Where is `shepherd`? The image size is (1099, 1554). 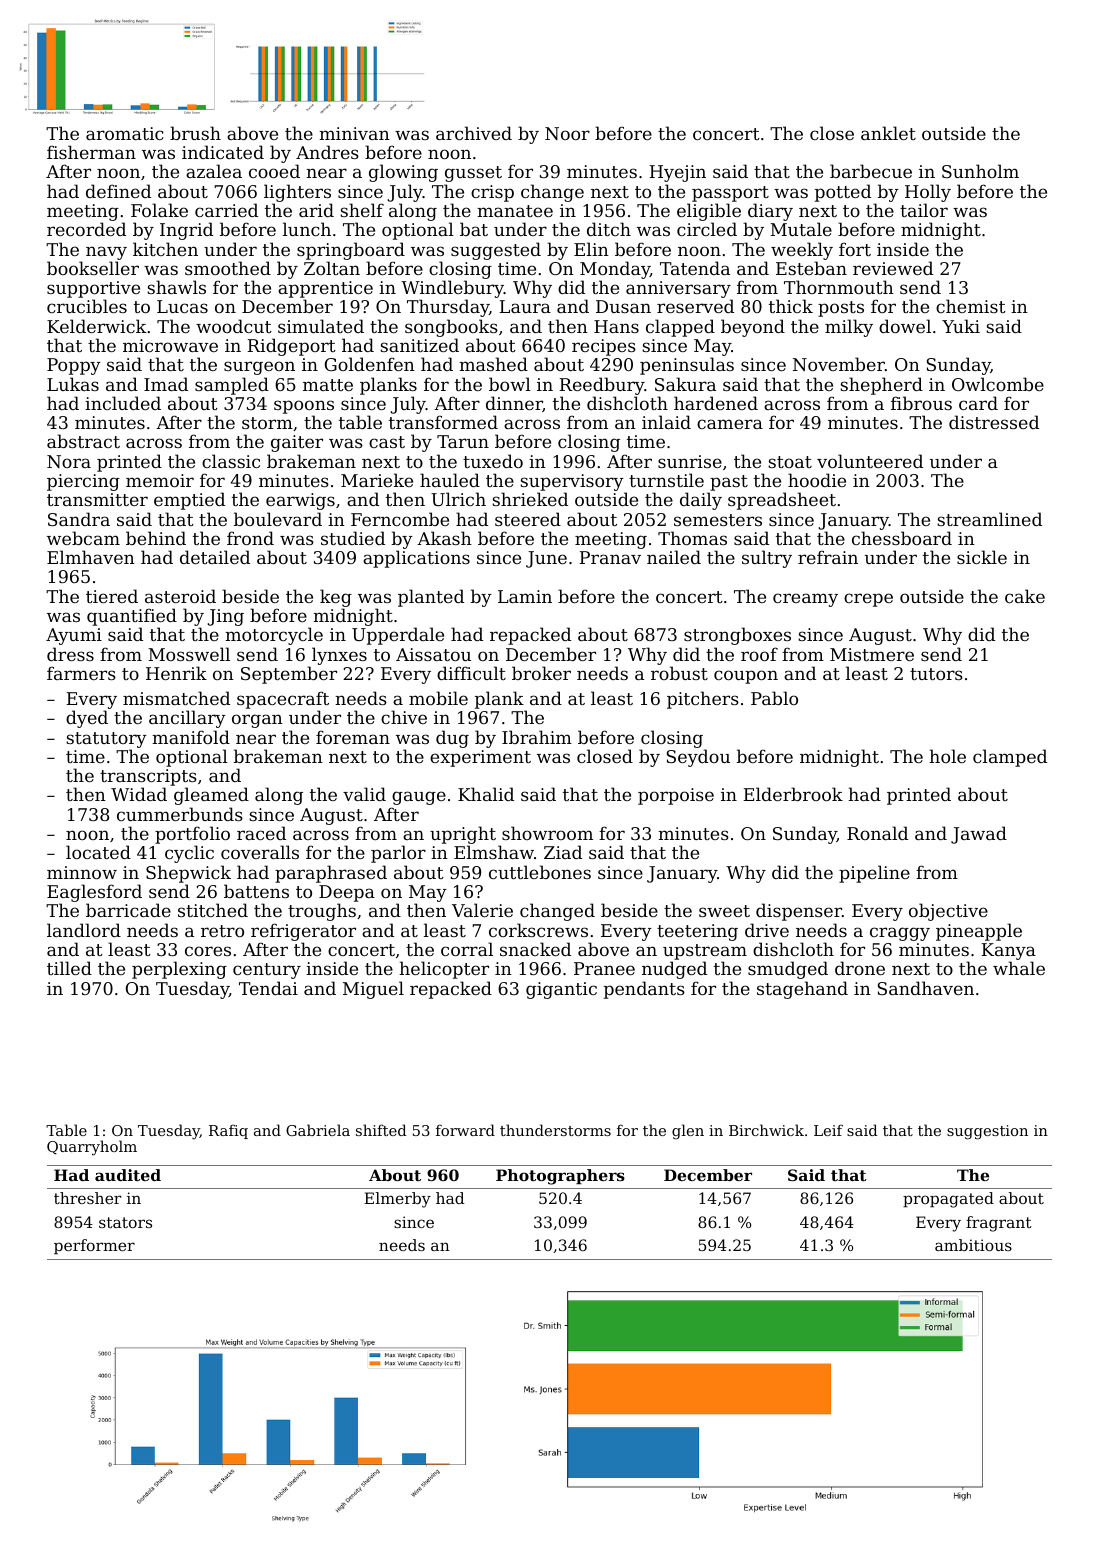 shepherd is located at coordinates (881, 386).
